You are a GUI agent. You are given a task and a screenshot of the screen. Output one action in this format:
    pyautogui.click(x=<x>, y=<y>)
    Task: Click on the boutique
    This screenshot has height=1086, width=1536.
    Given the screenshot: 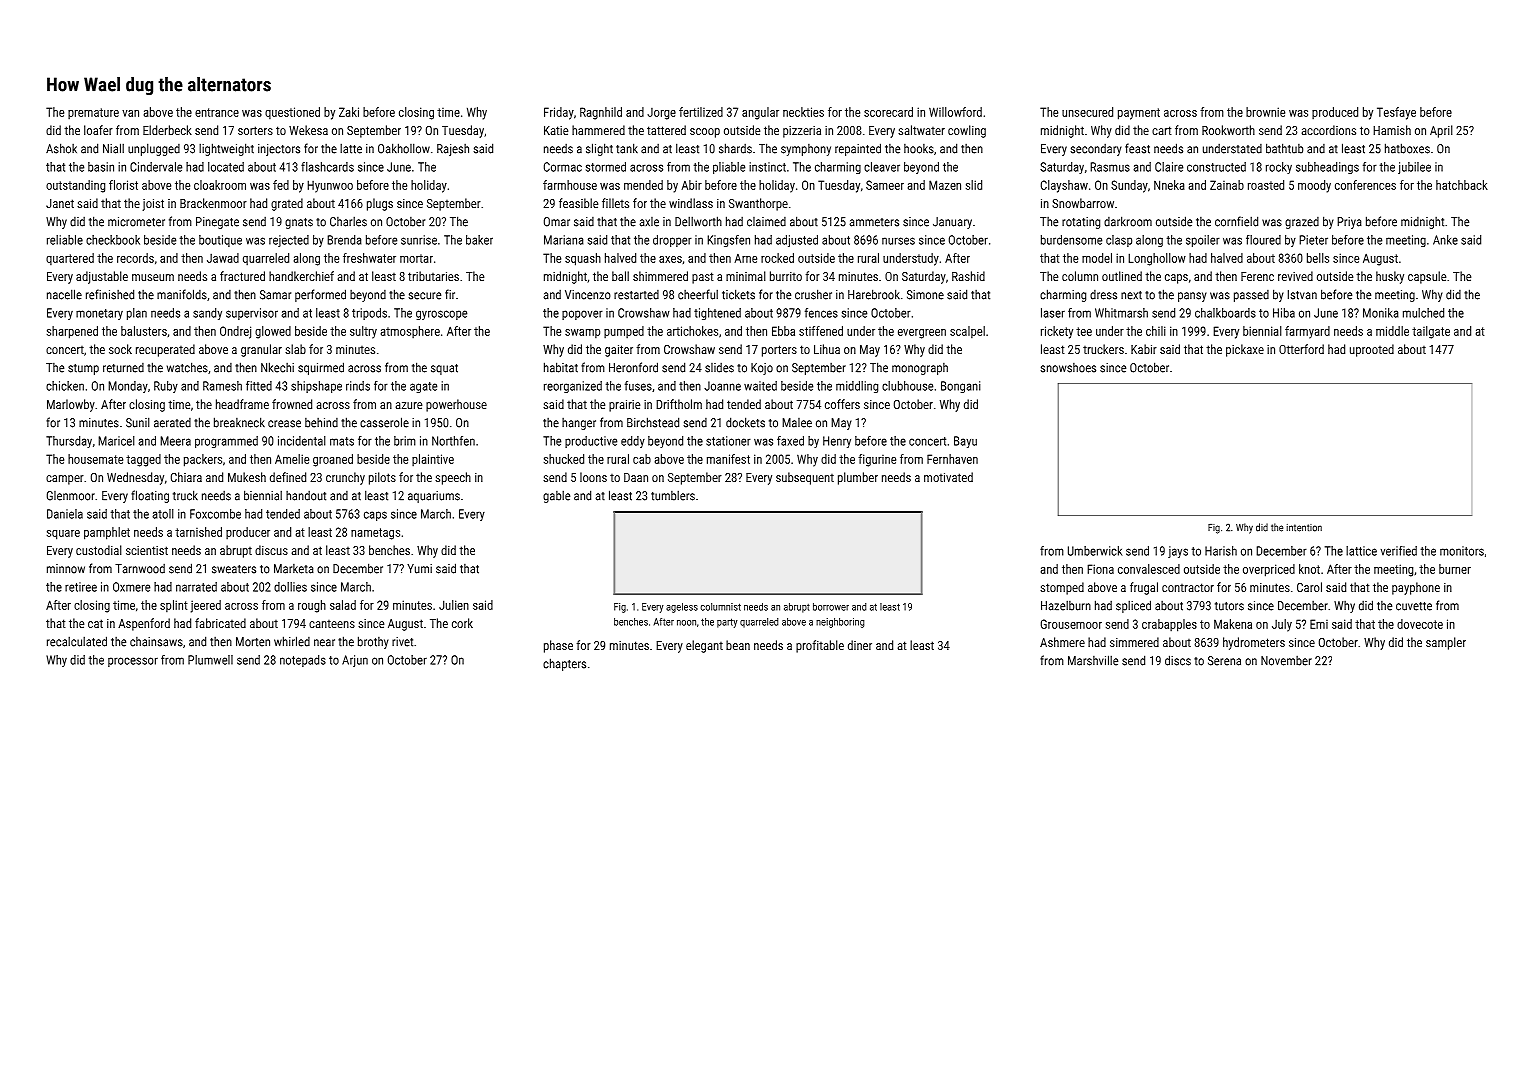 What is the action you would take?
    pyautogui.click(x=220, y=241)
